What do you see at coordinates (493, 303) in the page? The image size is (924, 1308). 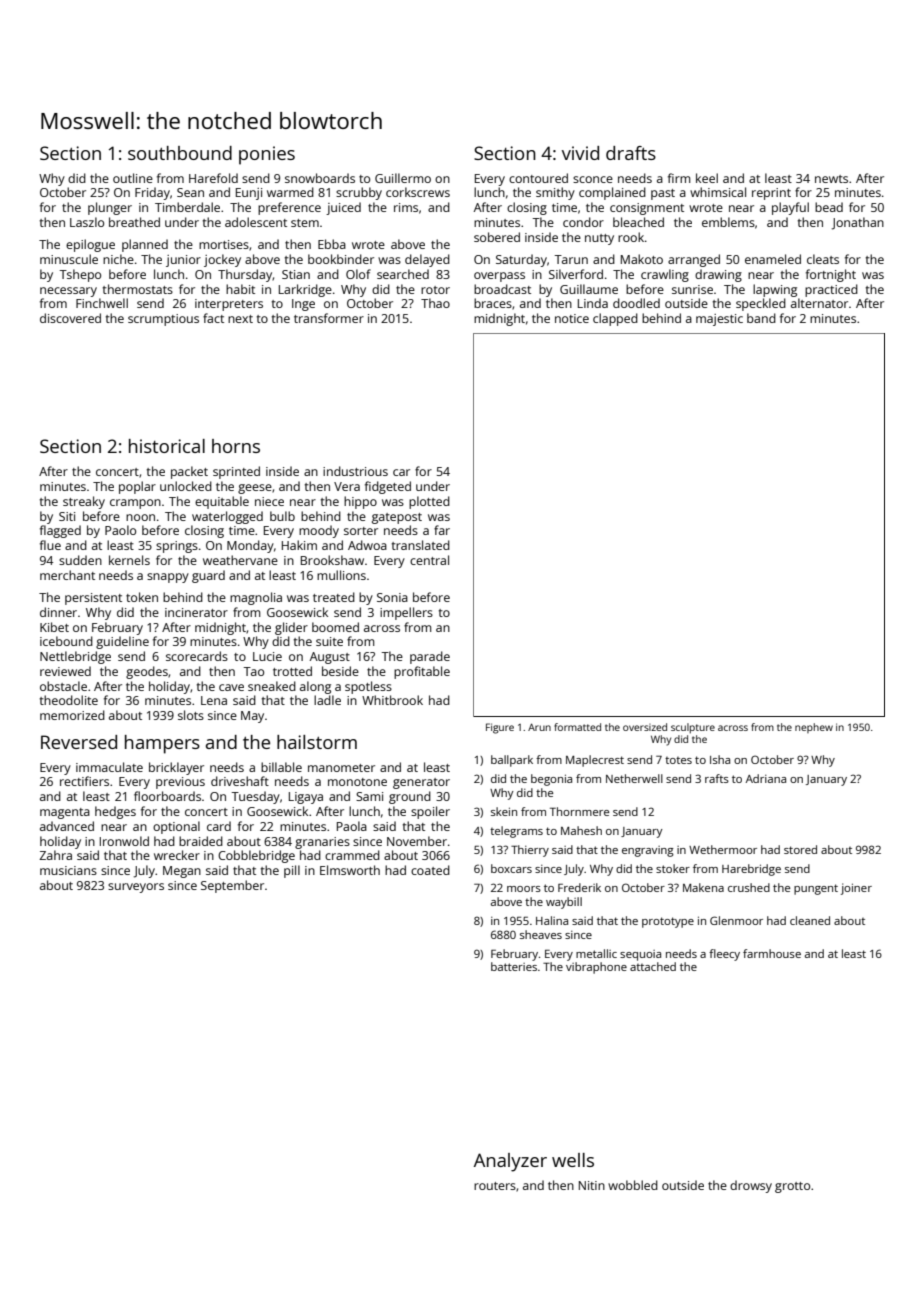 I see `braces` at bounding box center [493, 303].
